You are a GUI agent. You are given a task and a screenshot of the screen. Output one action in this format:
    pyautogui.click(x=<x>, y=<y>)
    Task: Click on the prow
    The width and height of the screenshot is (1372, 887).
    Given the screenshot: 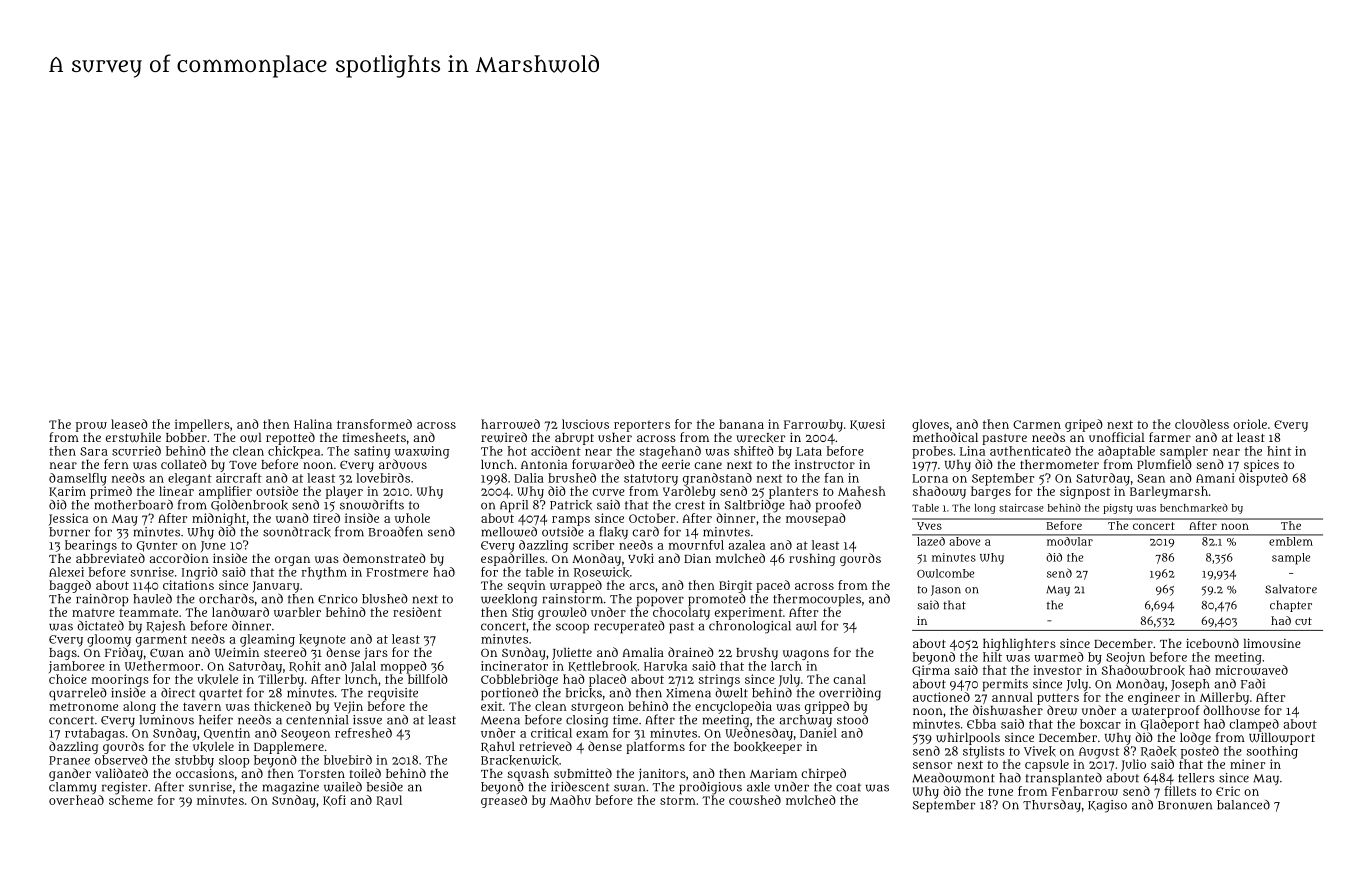 What is the action you would take?
    pyautogui.click(x=91, y=427)
